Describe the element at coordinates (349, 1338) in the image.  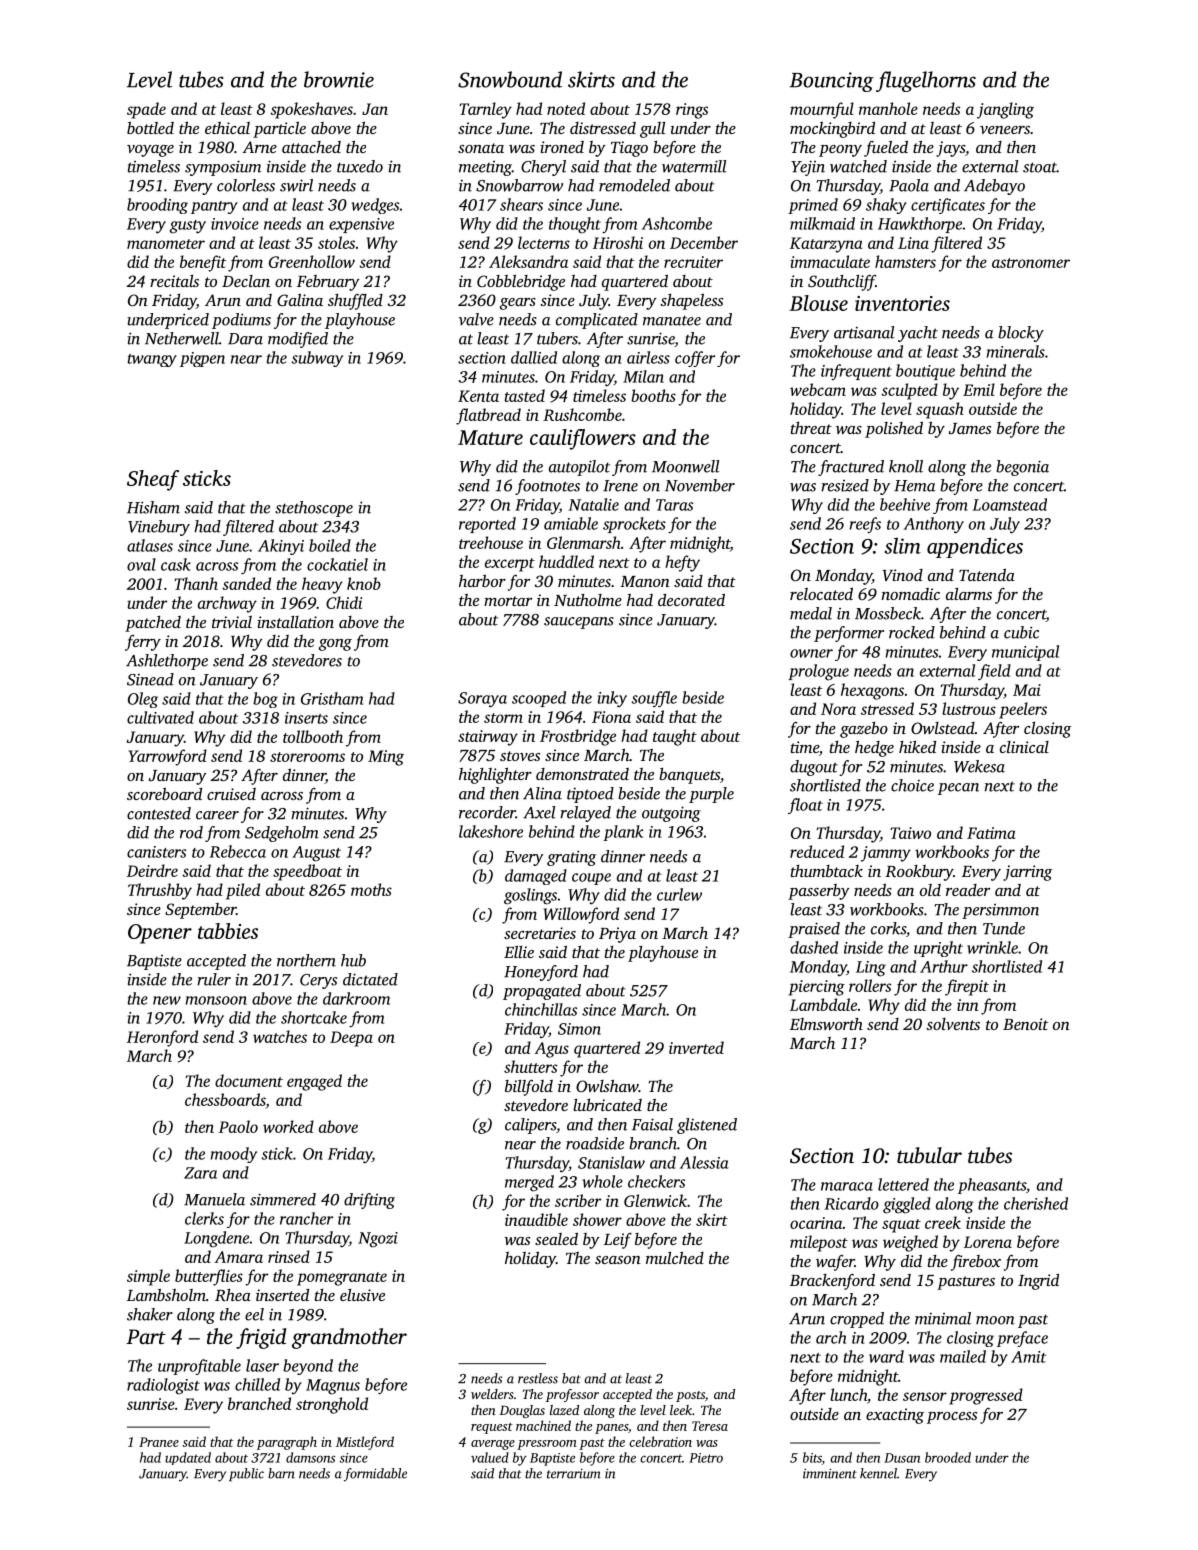
I see `grandmother` at that location.
